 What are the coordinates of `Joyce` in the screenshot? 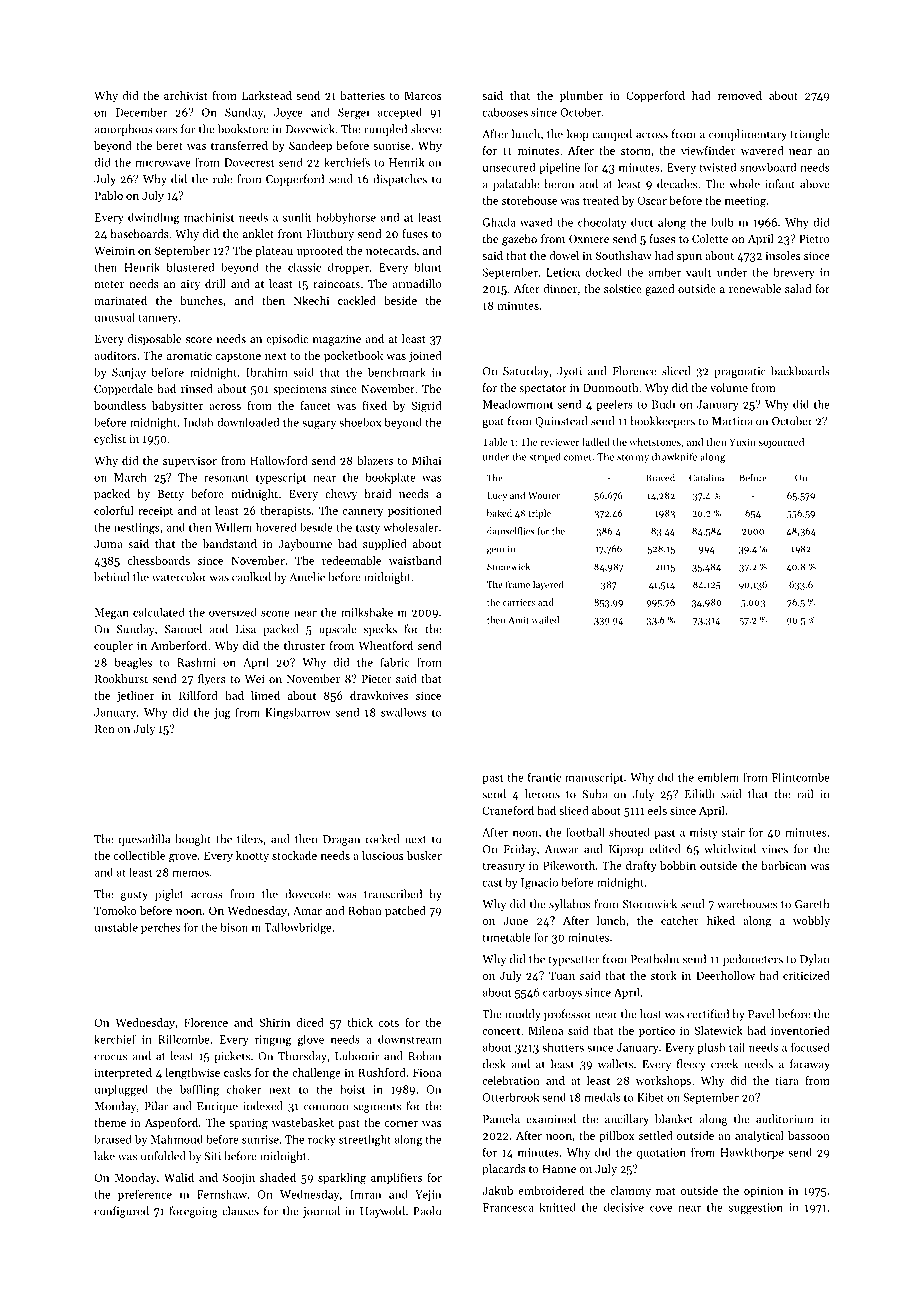 It's located at (288, 113).
